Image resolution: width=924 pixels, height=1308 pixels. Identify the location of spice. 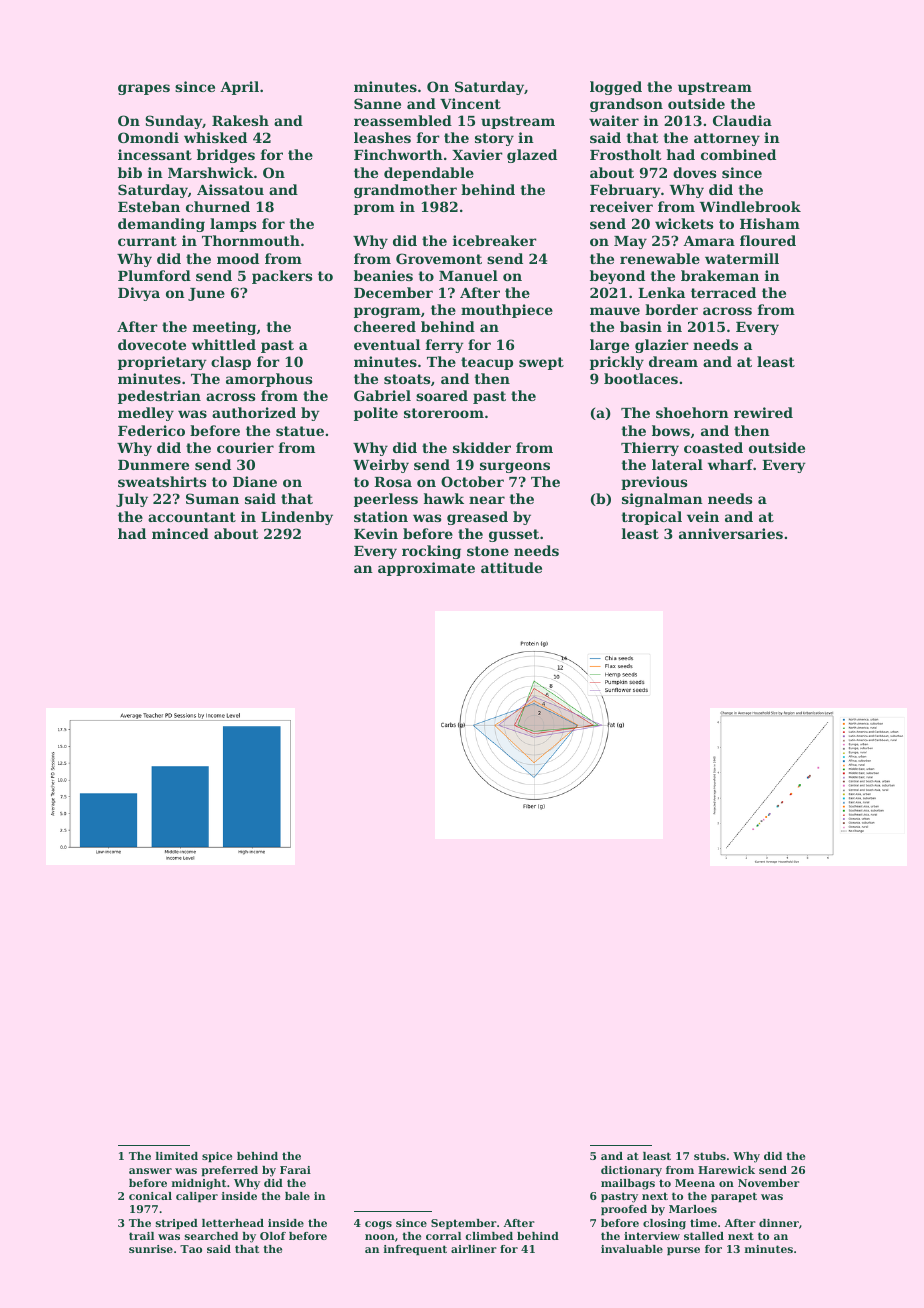
(217, 1157).
